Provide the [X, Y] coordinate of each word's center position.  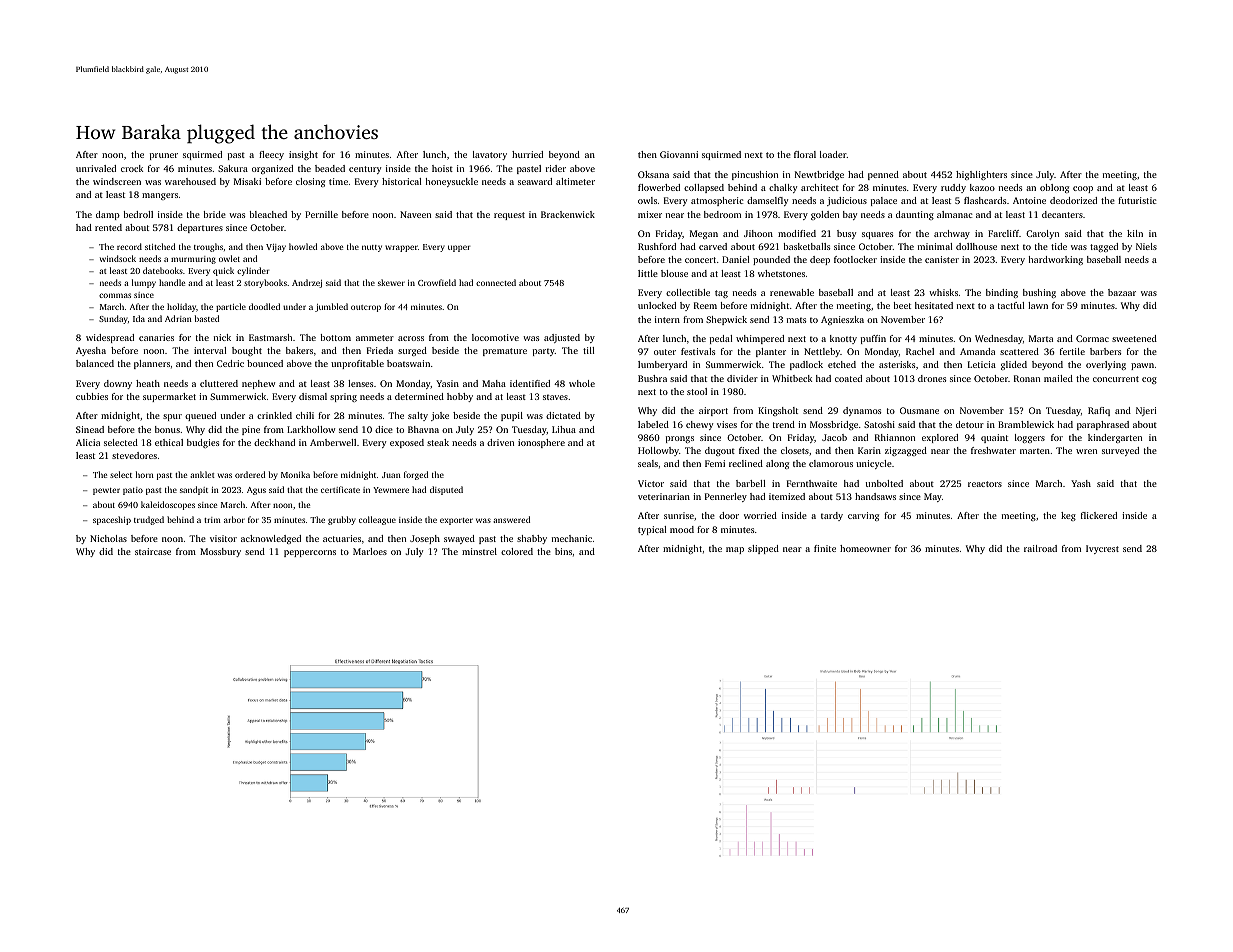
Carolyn [1042, 234]
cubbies [92, 396]
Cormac [1092, 338]
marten [1035, 451]
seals [648, 463]
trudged [149, 520]
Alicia [88, 442]
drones [932, 378]
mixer [650, 214]
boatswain [408, 363]
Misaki [247, 181]
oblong [1054, 188]
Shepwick [726, 320]
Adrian [178, 318]
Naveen [415, 214]
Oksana [653, 174]
